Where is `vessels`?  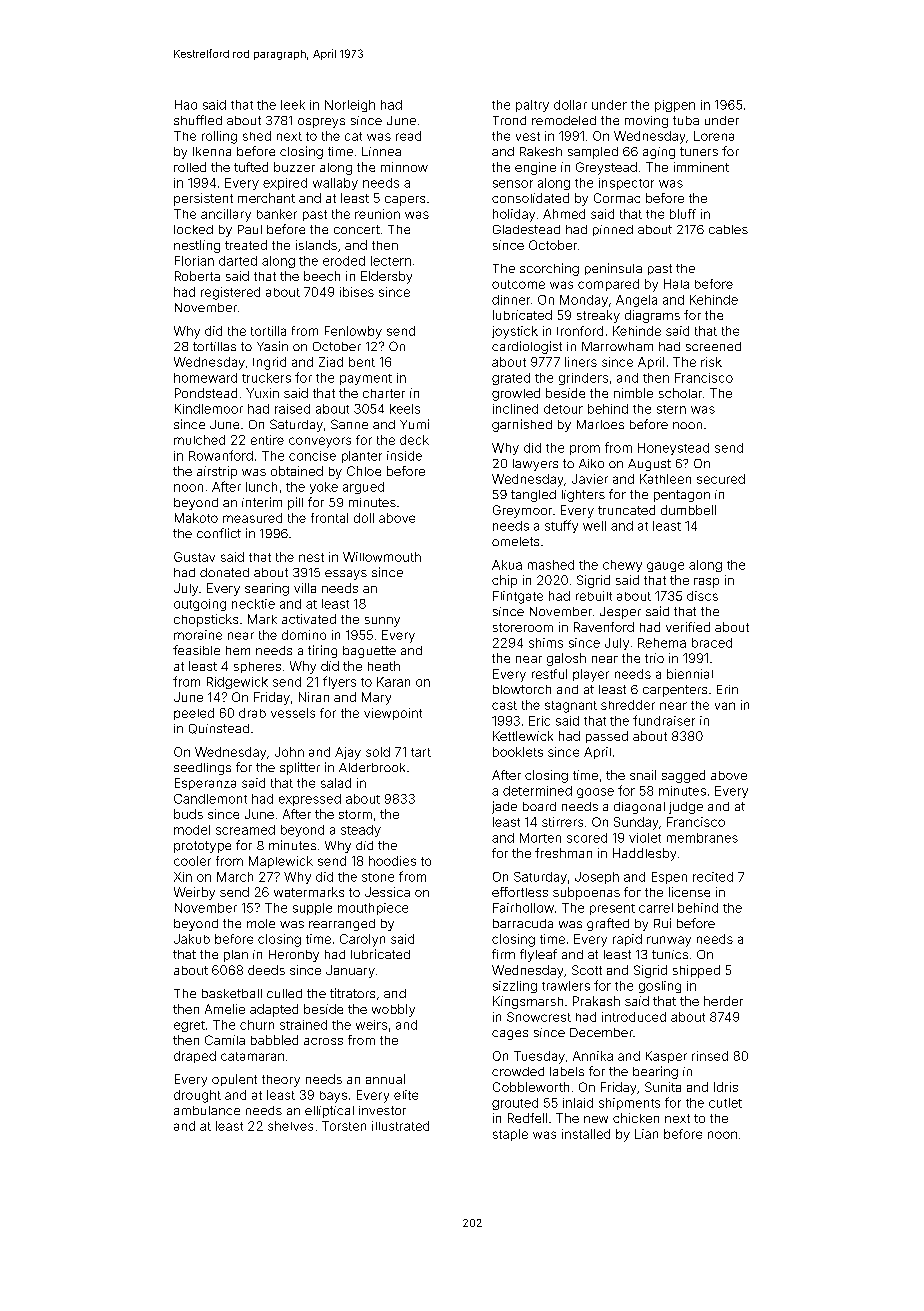
vessels is located at coordinates (293, 713).
